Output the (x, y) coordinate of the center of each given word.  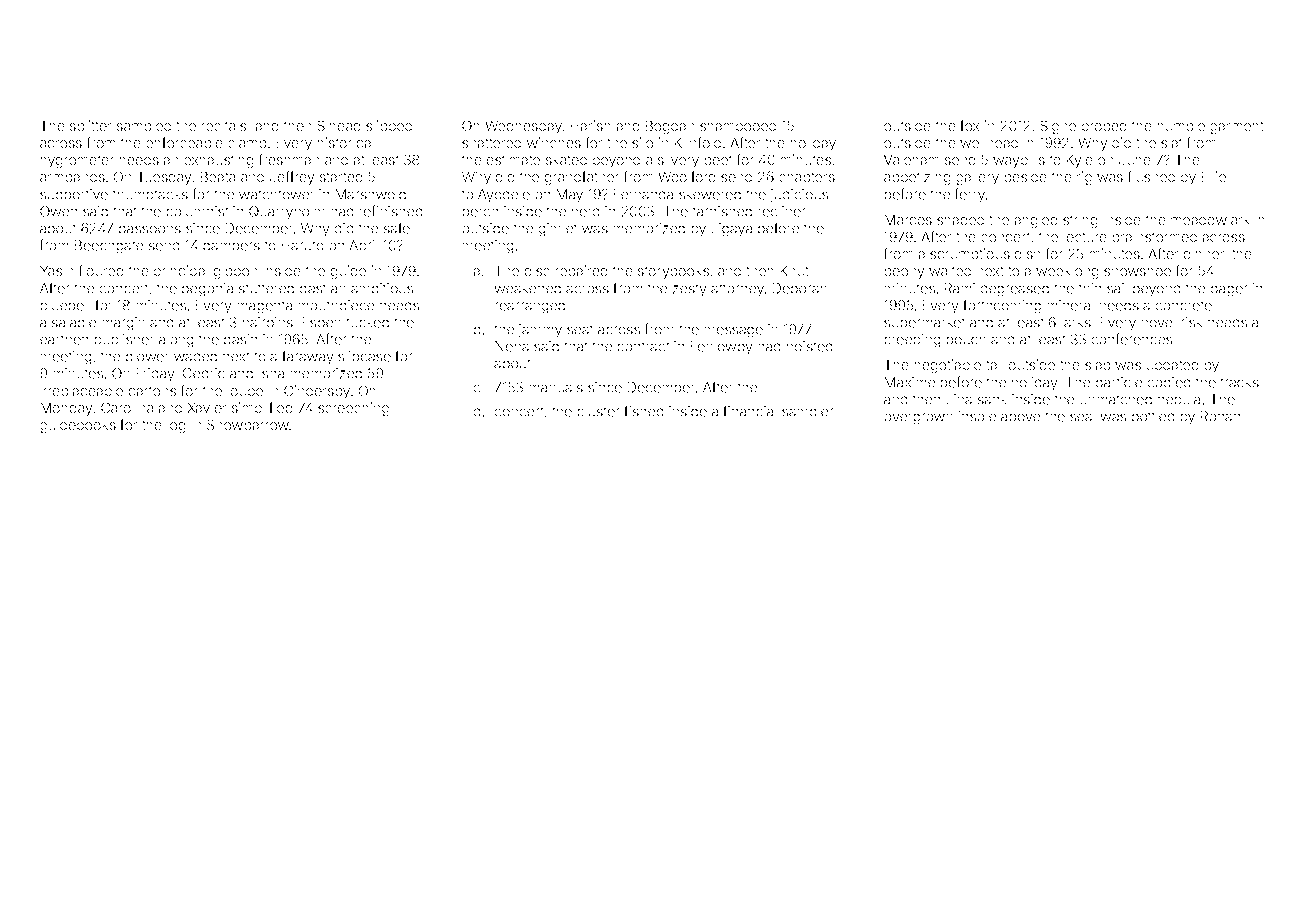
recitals (224, 125)
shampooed (738, 127)
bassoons (150, 228)
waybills (1019, 161)
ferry (970, 195)
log (176, 426)
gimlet (558, 230)
